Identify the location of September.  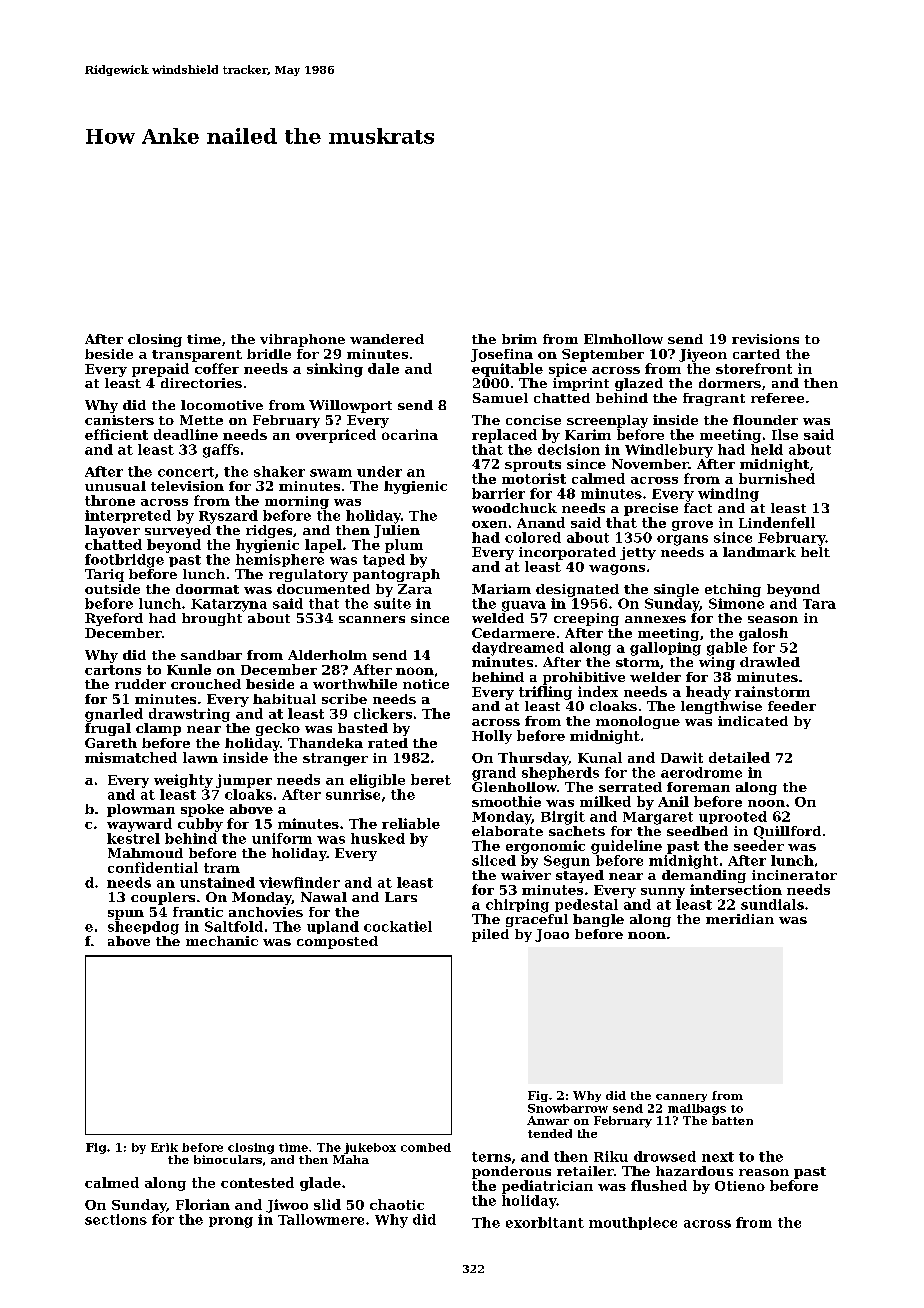
(603, 355).
